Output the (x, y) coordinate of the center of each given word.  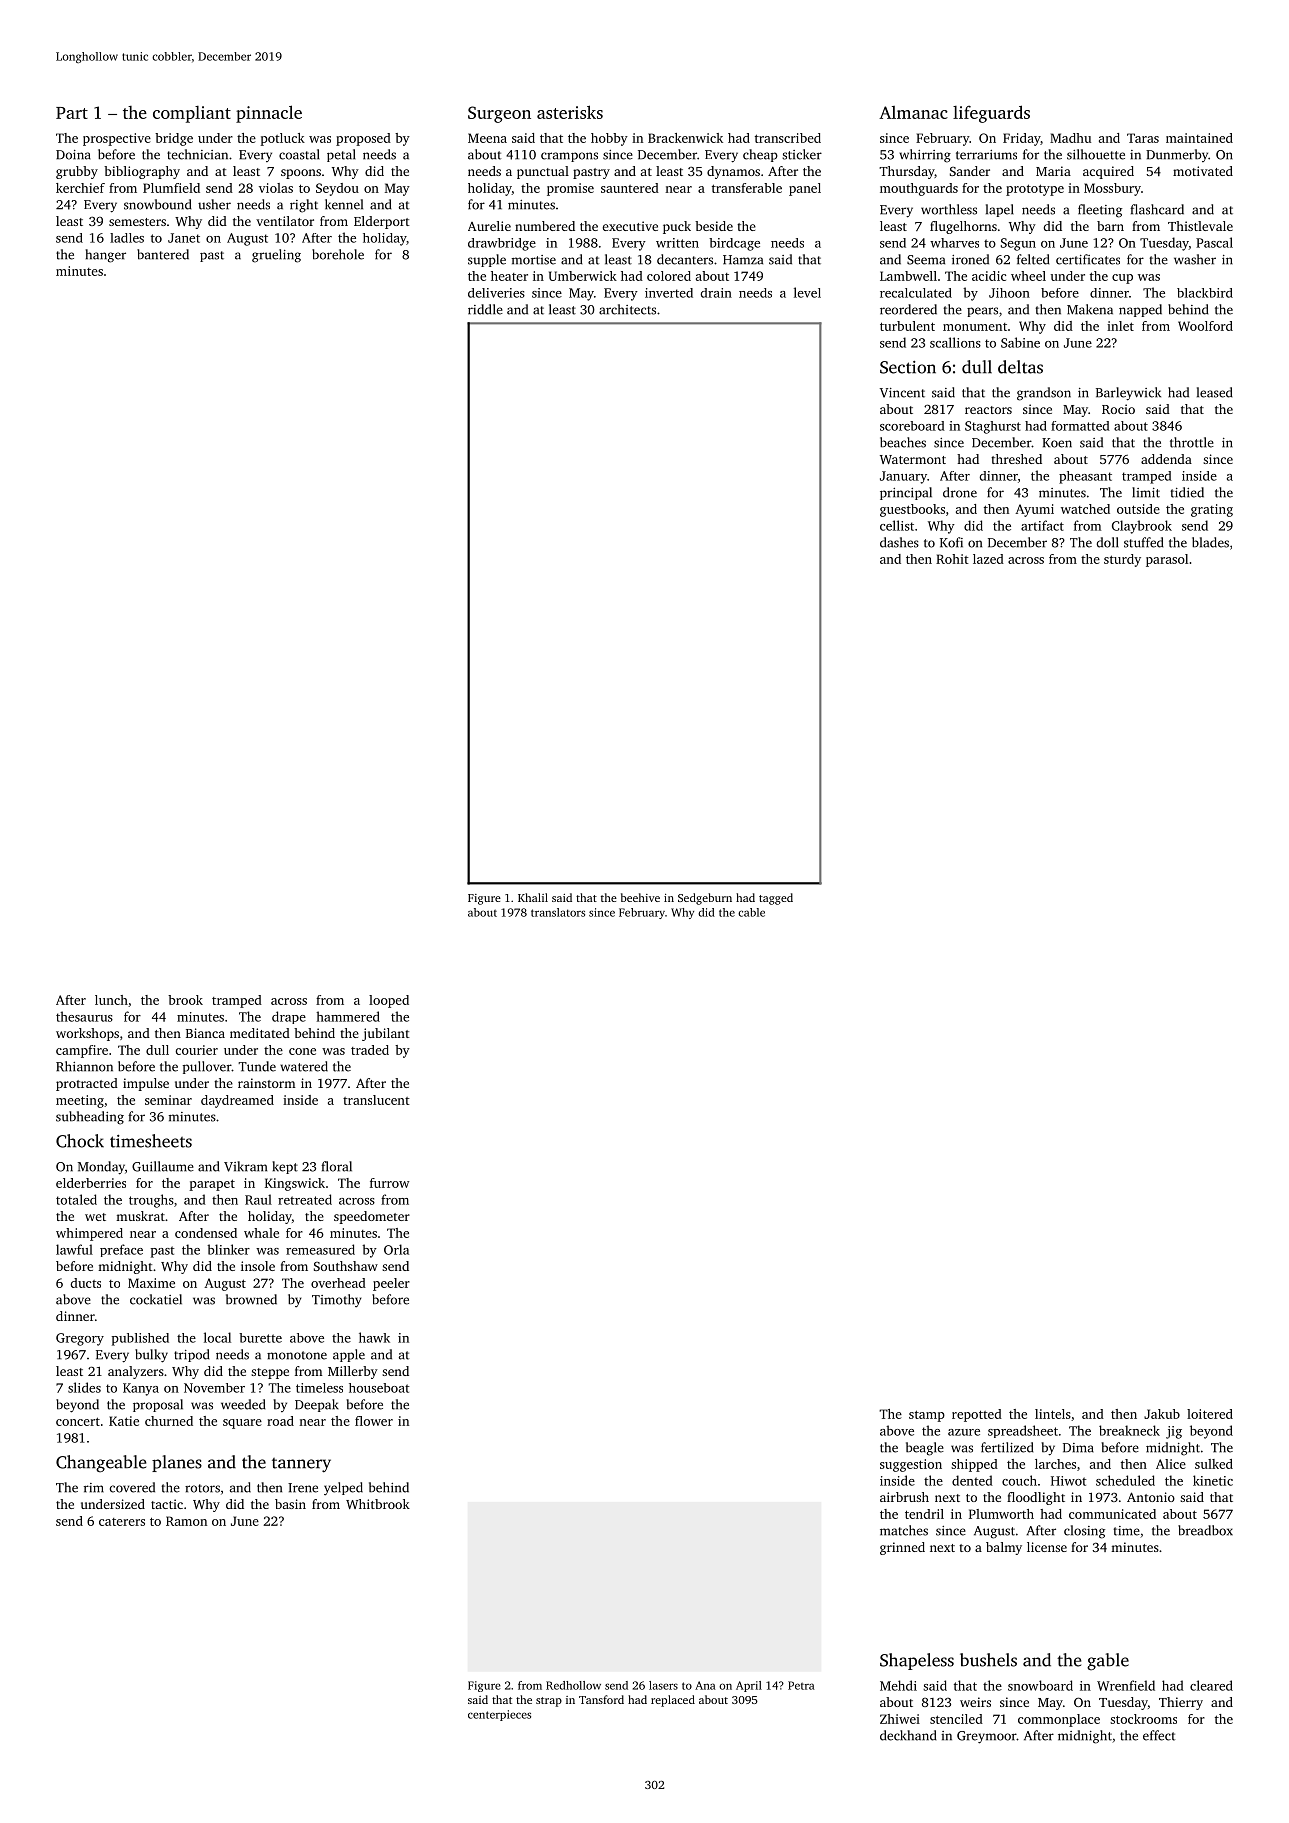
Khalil (533, 897)
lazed (988, 559)
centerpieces (499, 1715)
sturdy (1122, 560)
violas (276, 188)
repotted (977, 1415)
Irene (303, 1488)
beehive (640, 897)
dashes (899, 542)
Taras (1143, 138)
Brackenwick (685, 138)
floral (336, 1166)
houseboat (379, 1388)
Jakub (1162, 1414)
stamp (927, 1416)
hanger (105, 256)
